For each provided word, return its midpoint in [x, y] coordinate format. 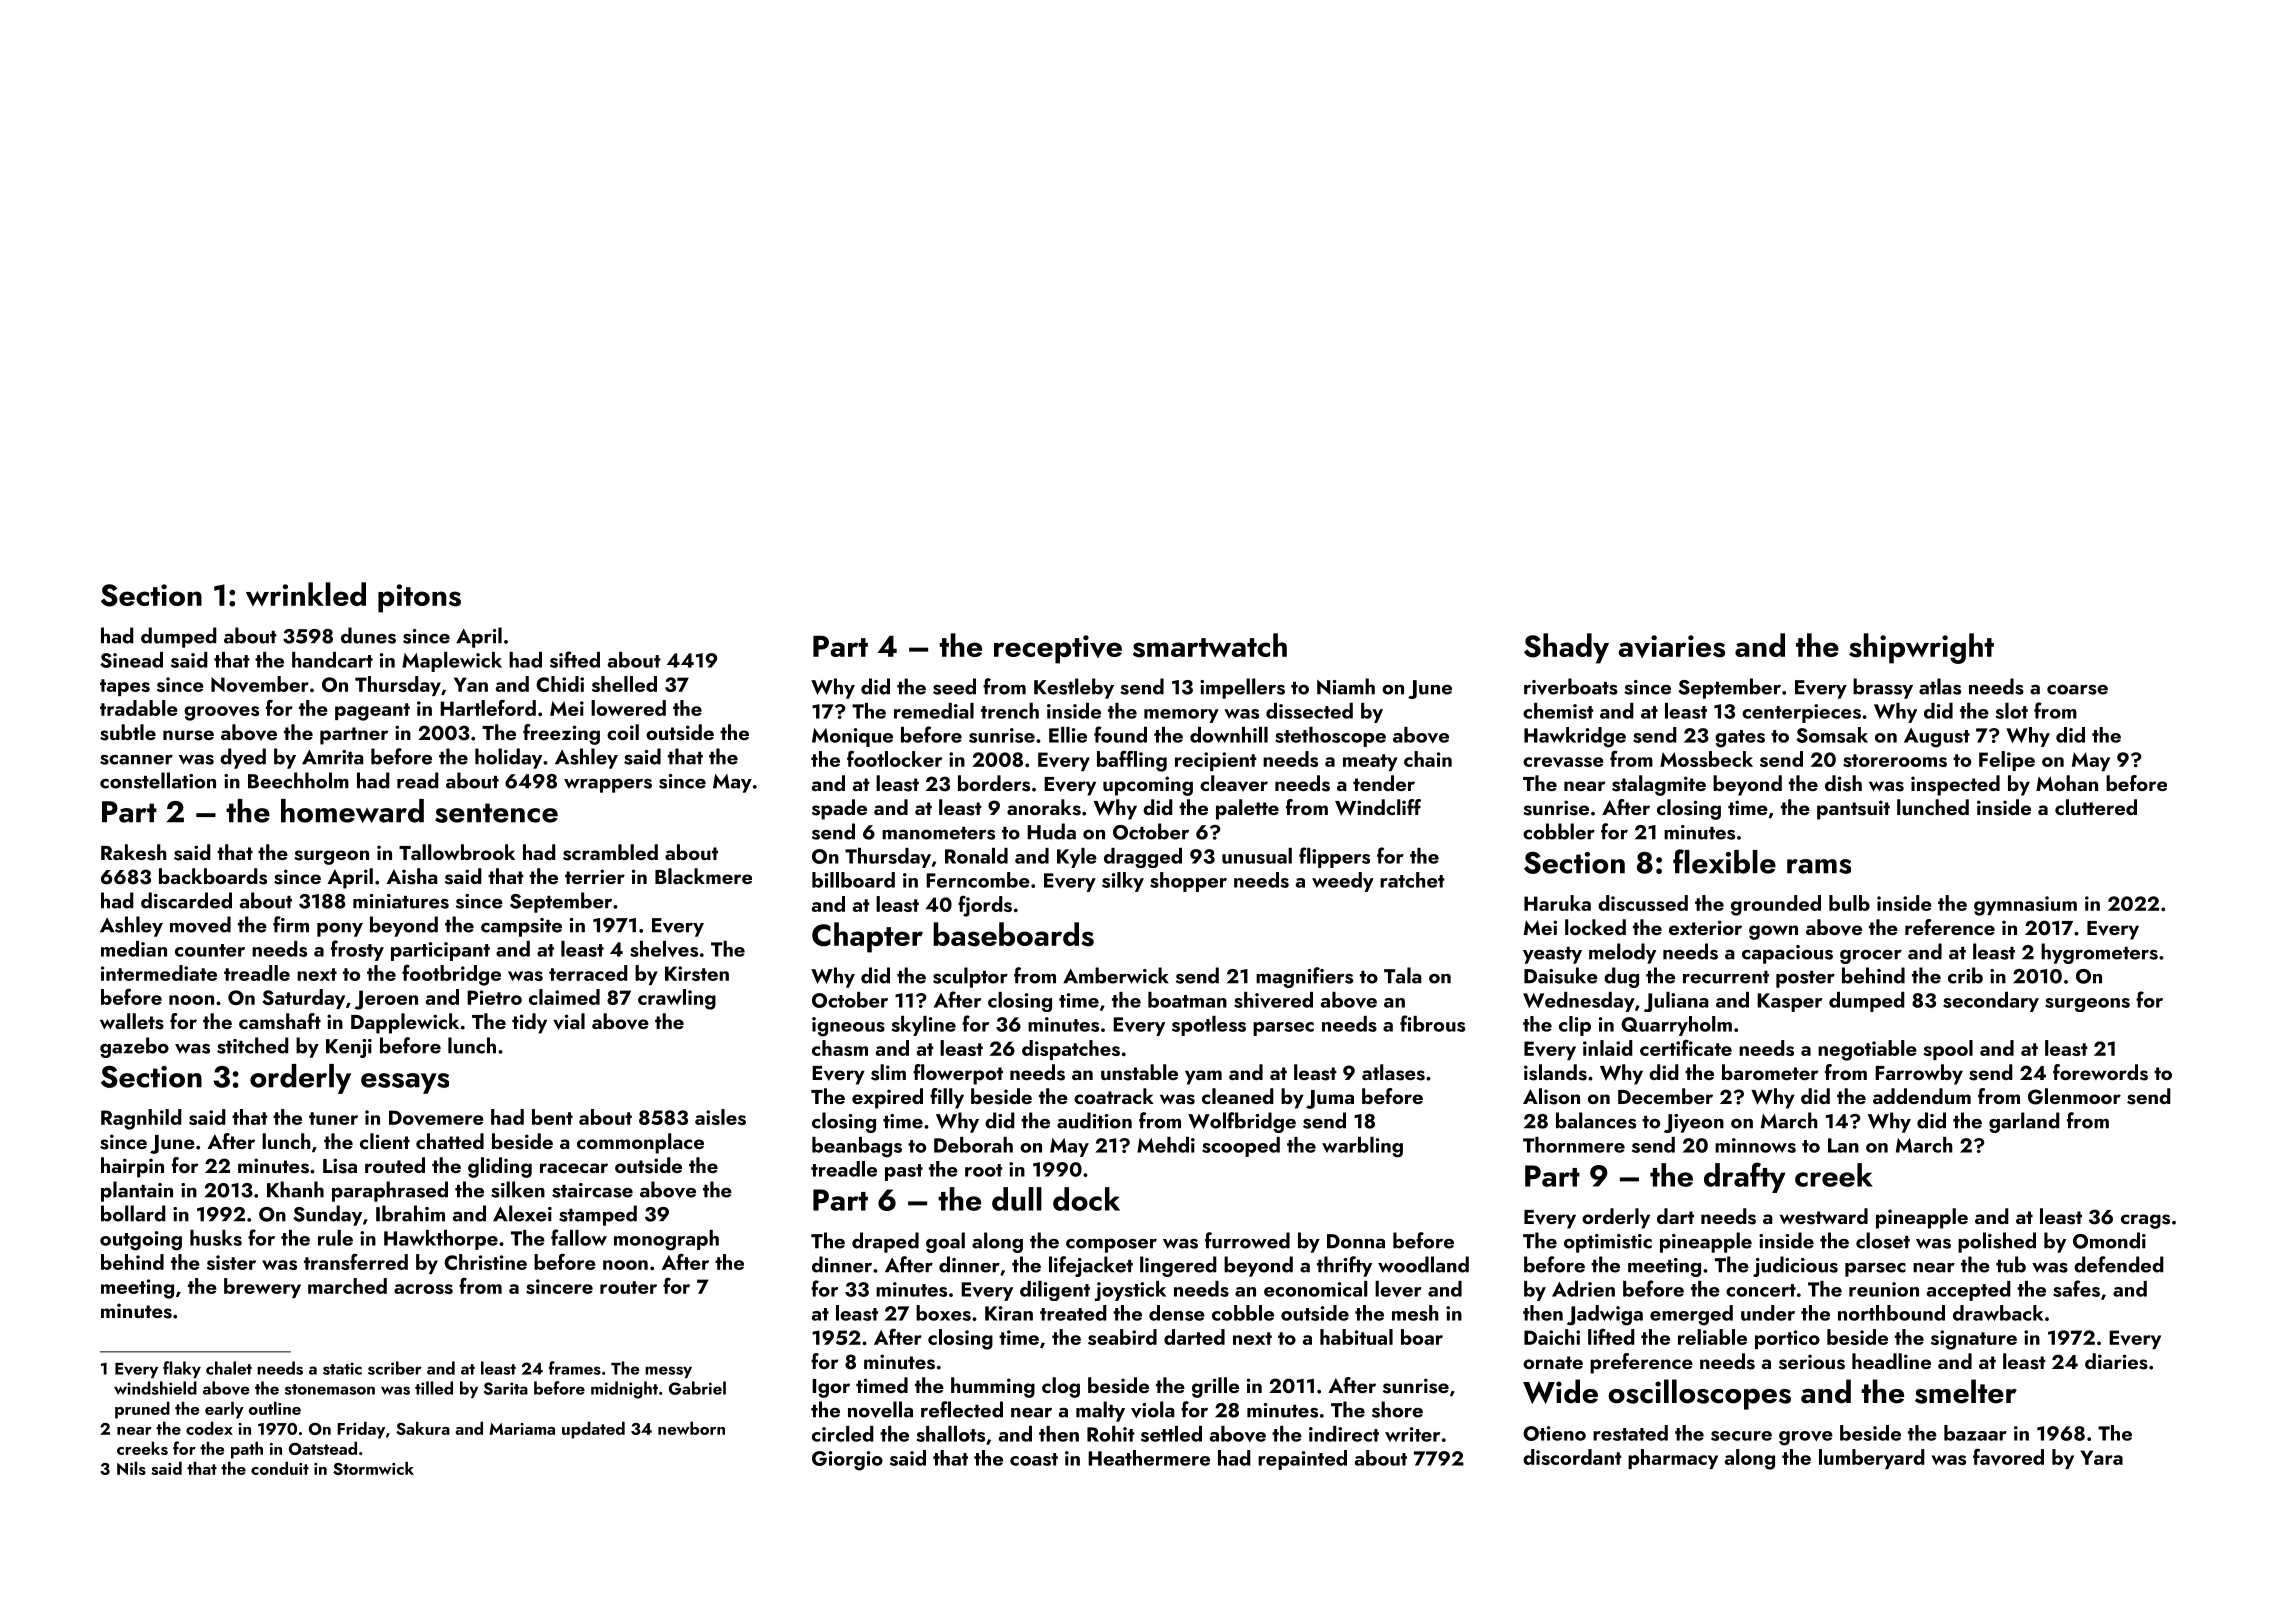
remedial [934, 711]
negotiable [1867, 1050]
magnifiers [1304, 977]
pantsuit [1853, 810]
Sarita [506, 1388]
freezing [561, 734]
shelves [664, 949]
